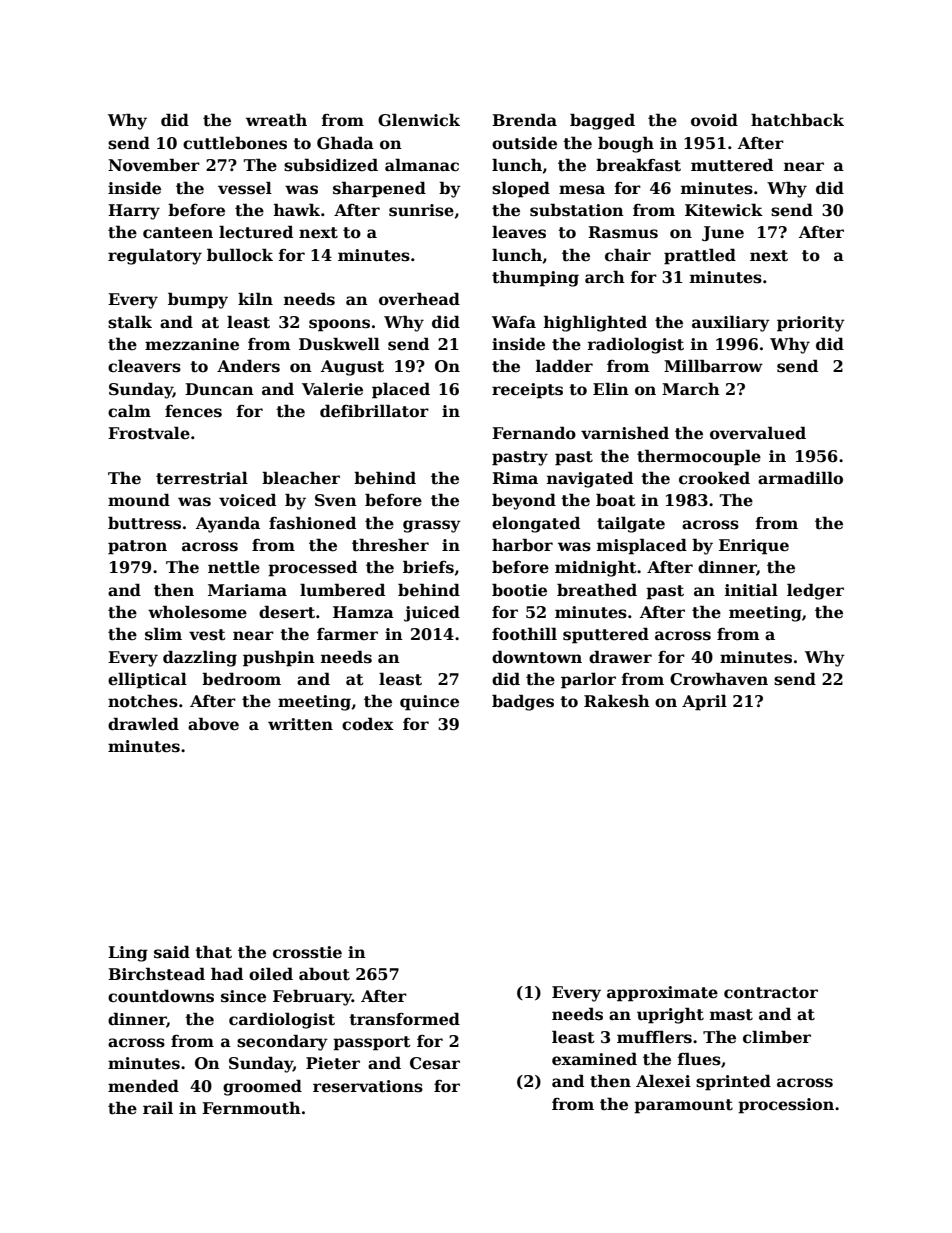  What do you see at coordinates (815, 591) in the screenshot?
I see `ledger` at bounding box center [815, 591].
